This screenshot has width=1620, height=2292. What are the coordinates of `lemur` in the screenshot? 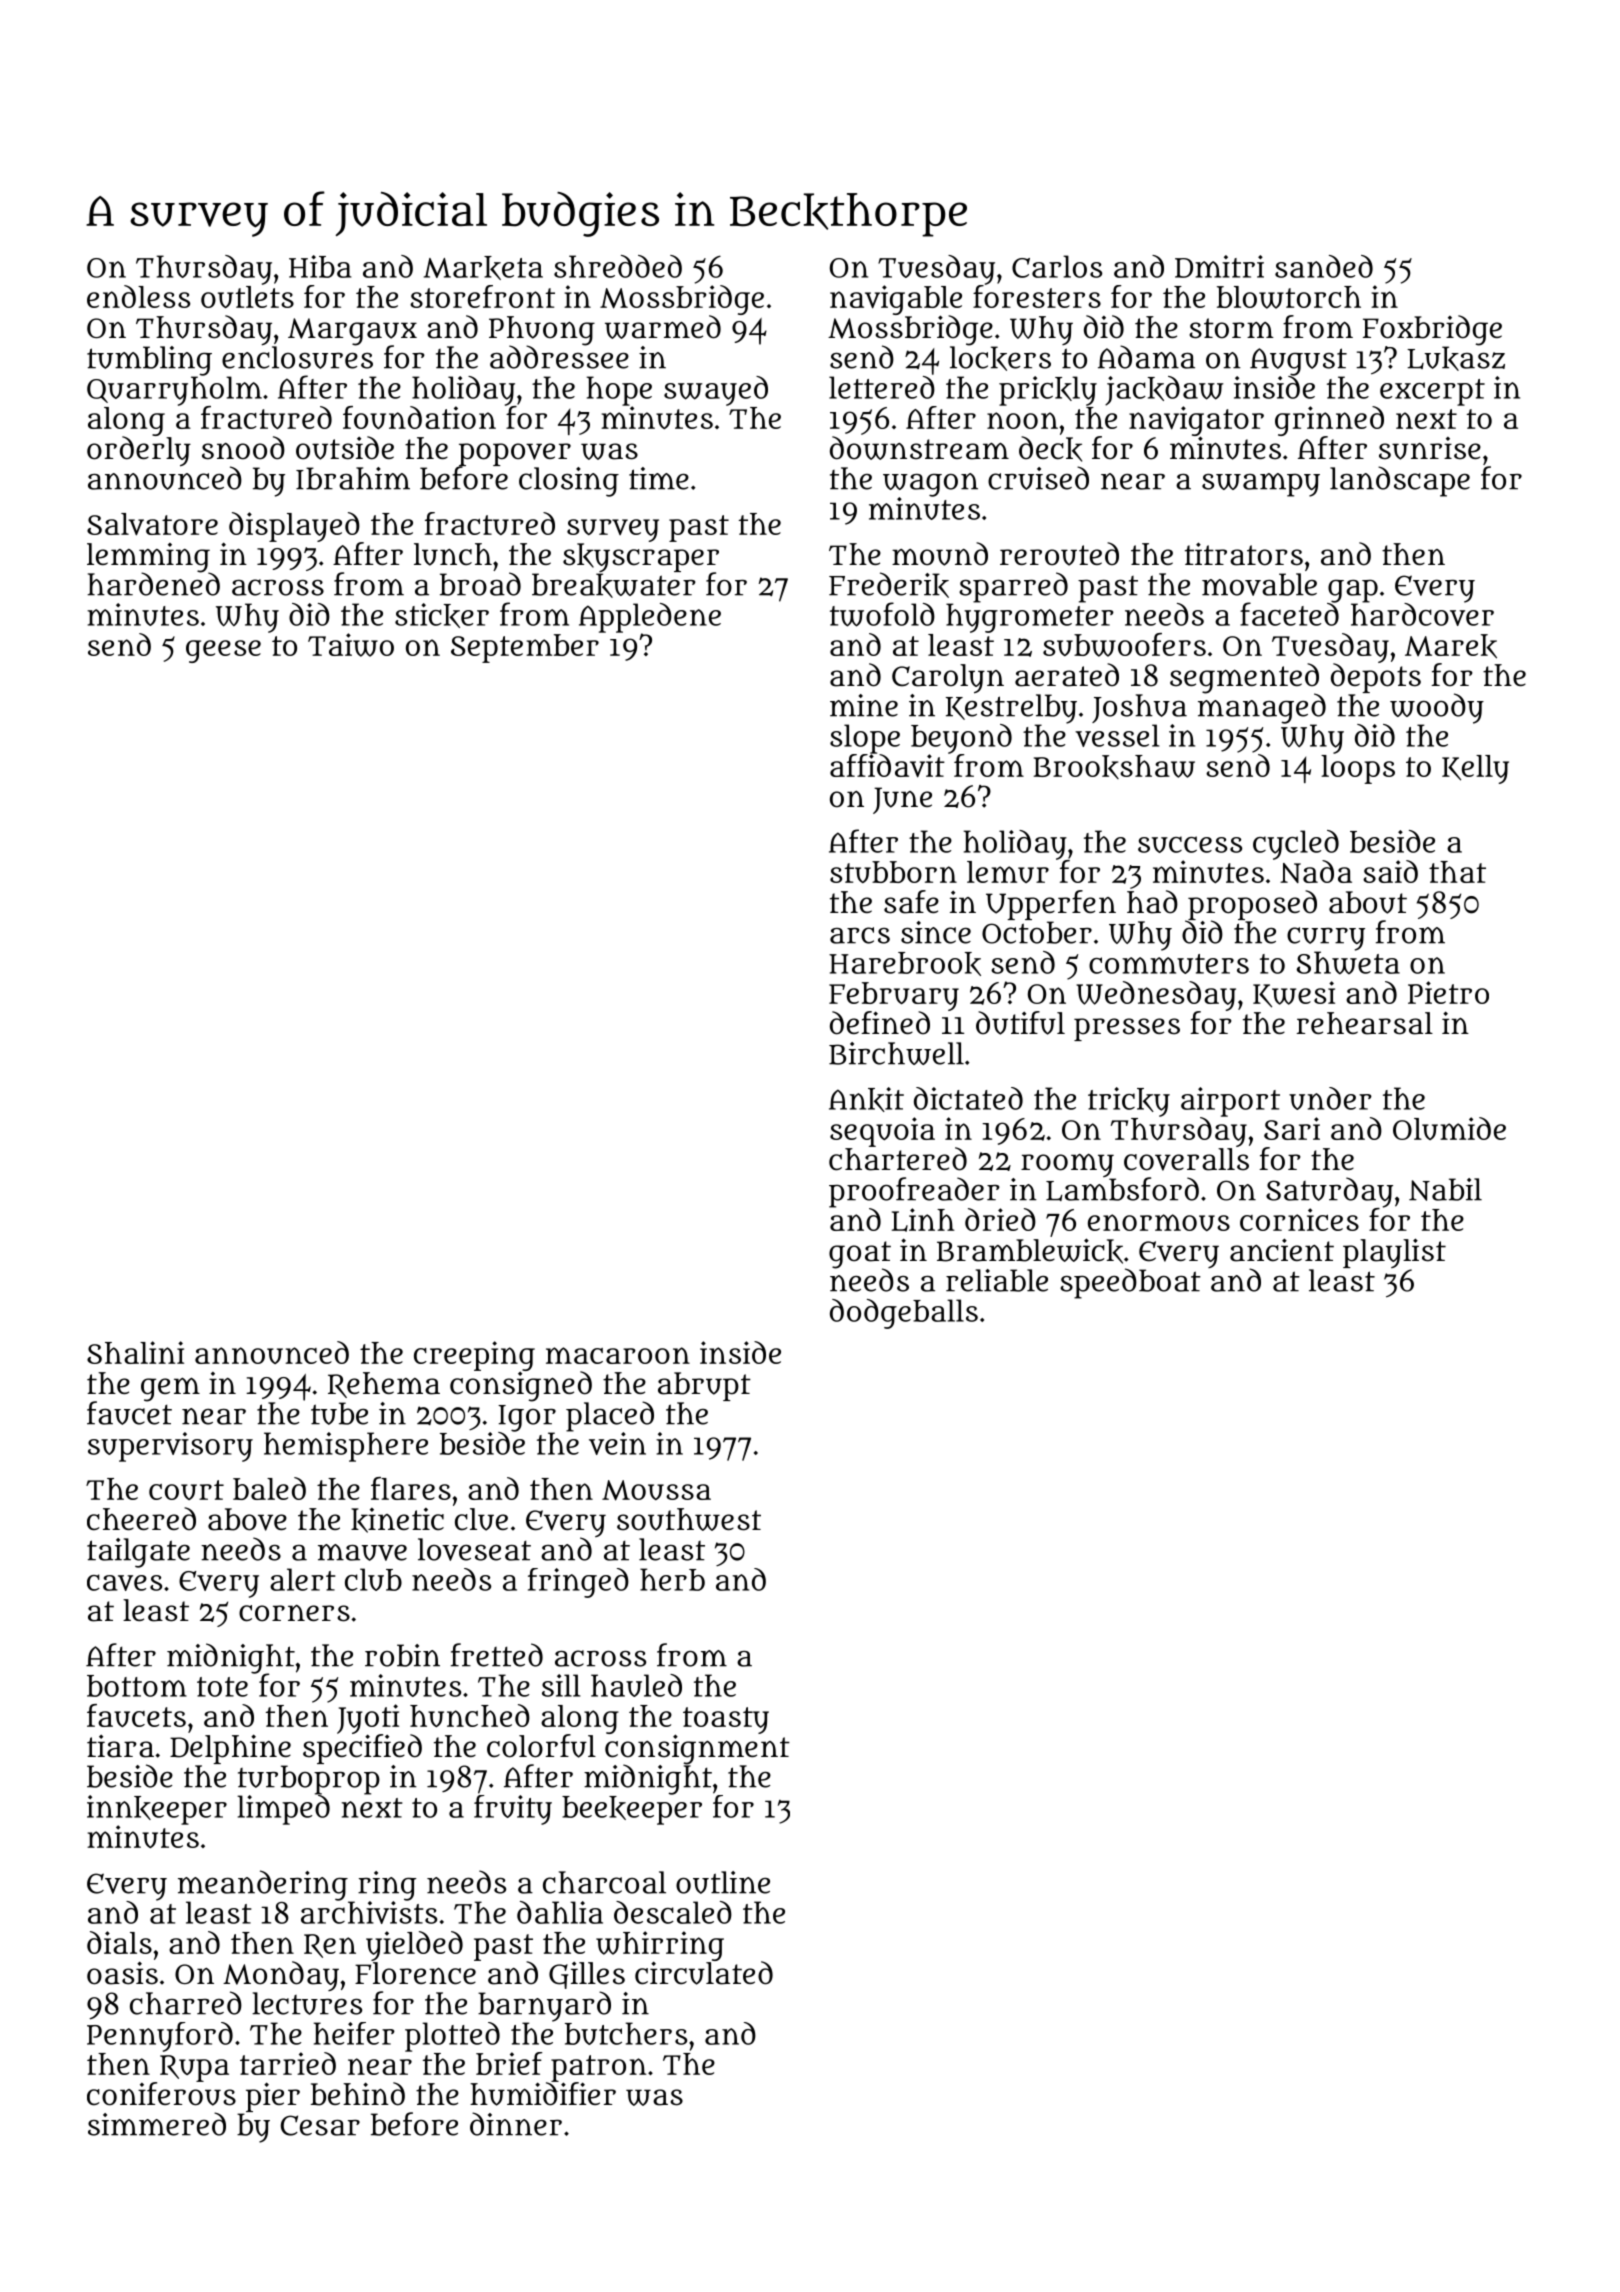 It's located at (1008, 872).
